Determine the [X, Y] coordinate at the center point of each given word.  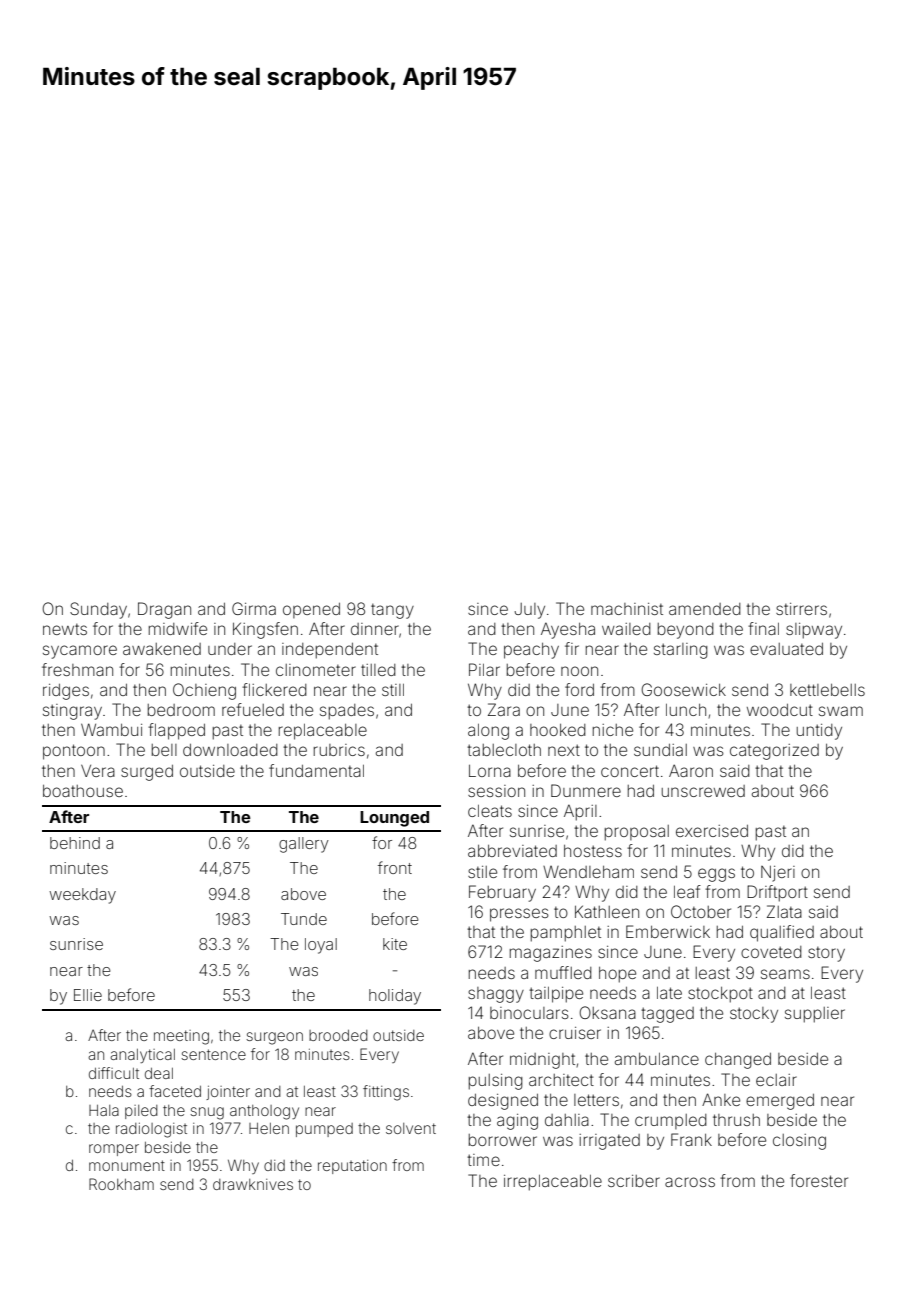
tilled [378, 670]
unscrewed [703, 791]
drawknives [253, 1184]
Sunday [98, 610]
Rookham [121, 1184]
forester [819, 1180]
